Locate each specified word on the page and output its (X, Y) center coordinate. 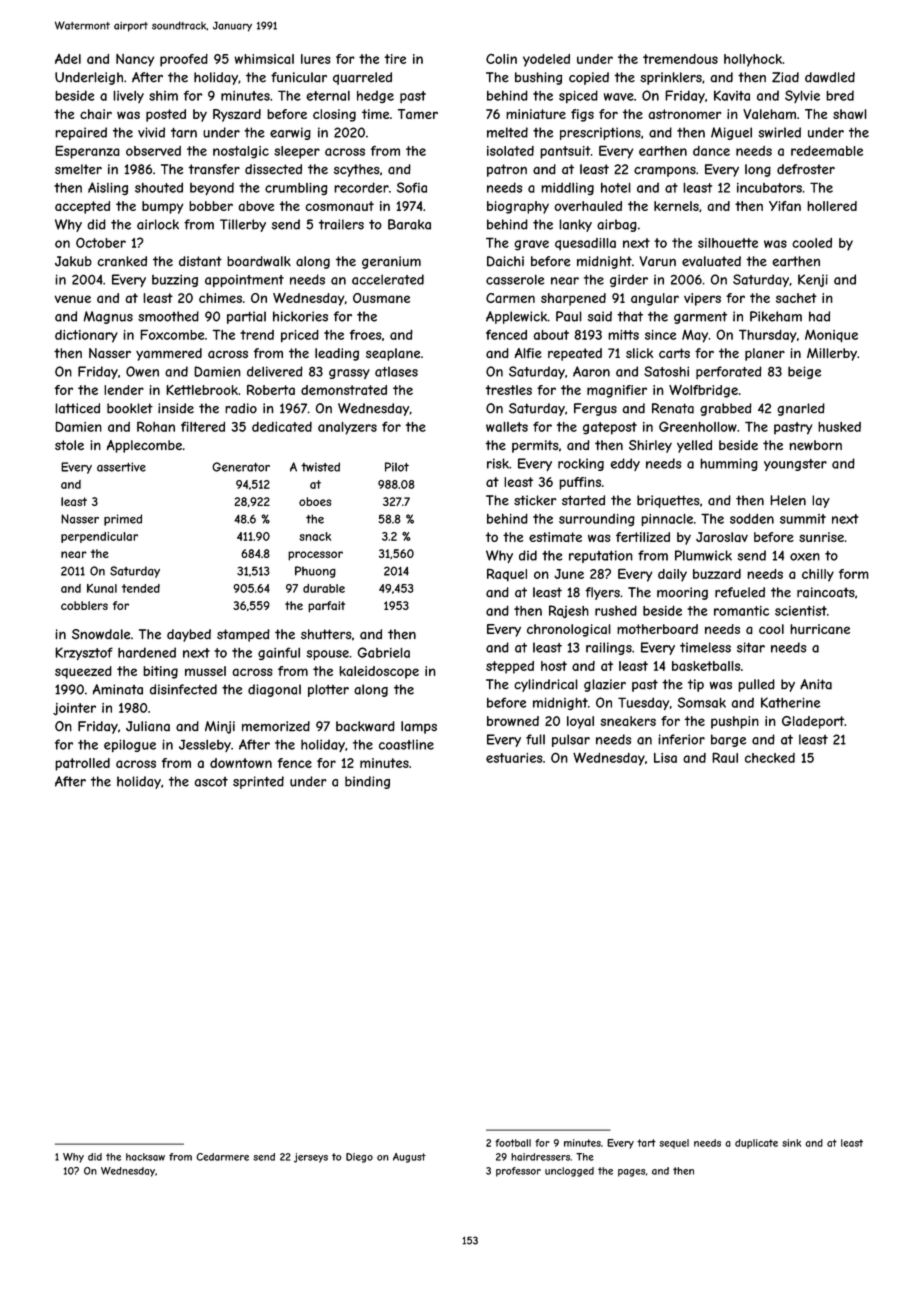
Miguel (731, 133)
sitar (751, 647)
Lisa (665, 758)
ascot (211, 782)
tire (395, 59)
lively (128, 97)
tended (141, 588)
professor (518, 1172)
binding (367, 782)
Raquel (507, 575)
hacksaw (145, 1157)
